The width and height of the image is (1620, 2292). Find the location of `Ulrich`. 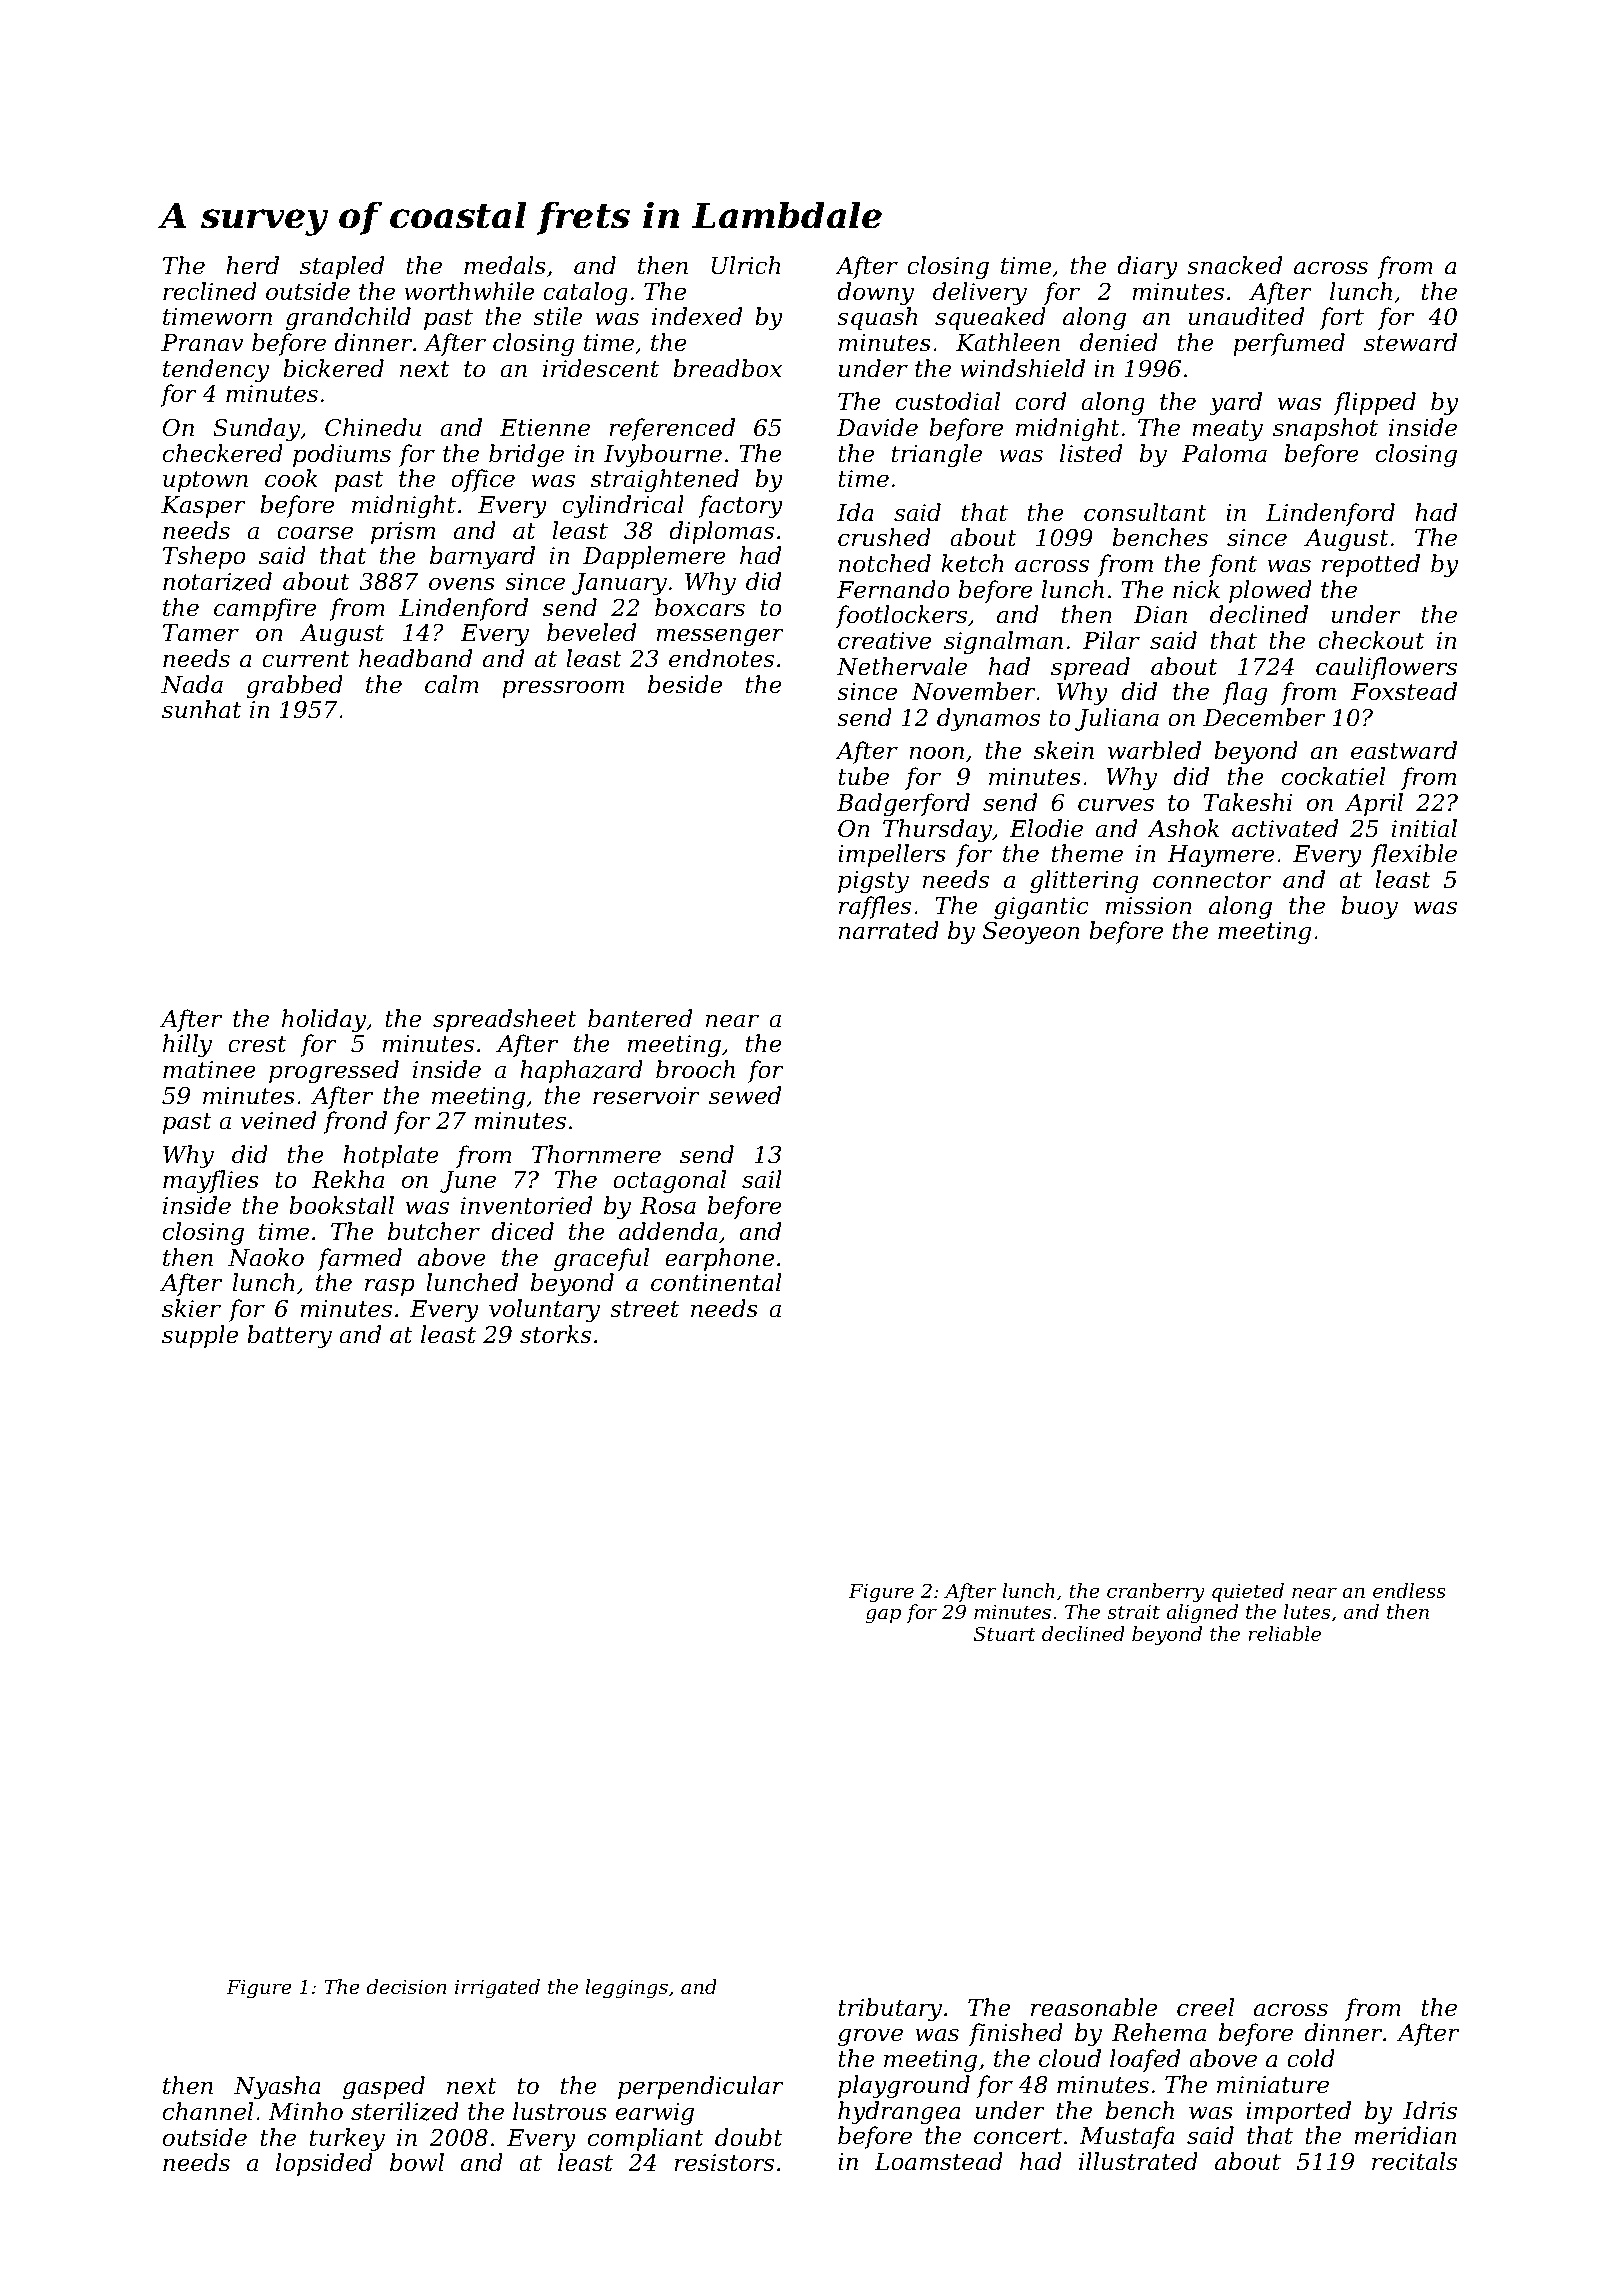

Ulrich is located at coordinates (746, 265).
